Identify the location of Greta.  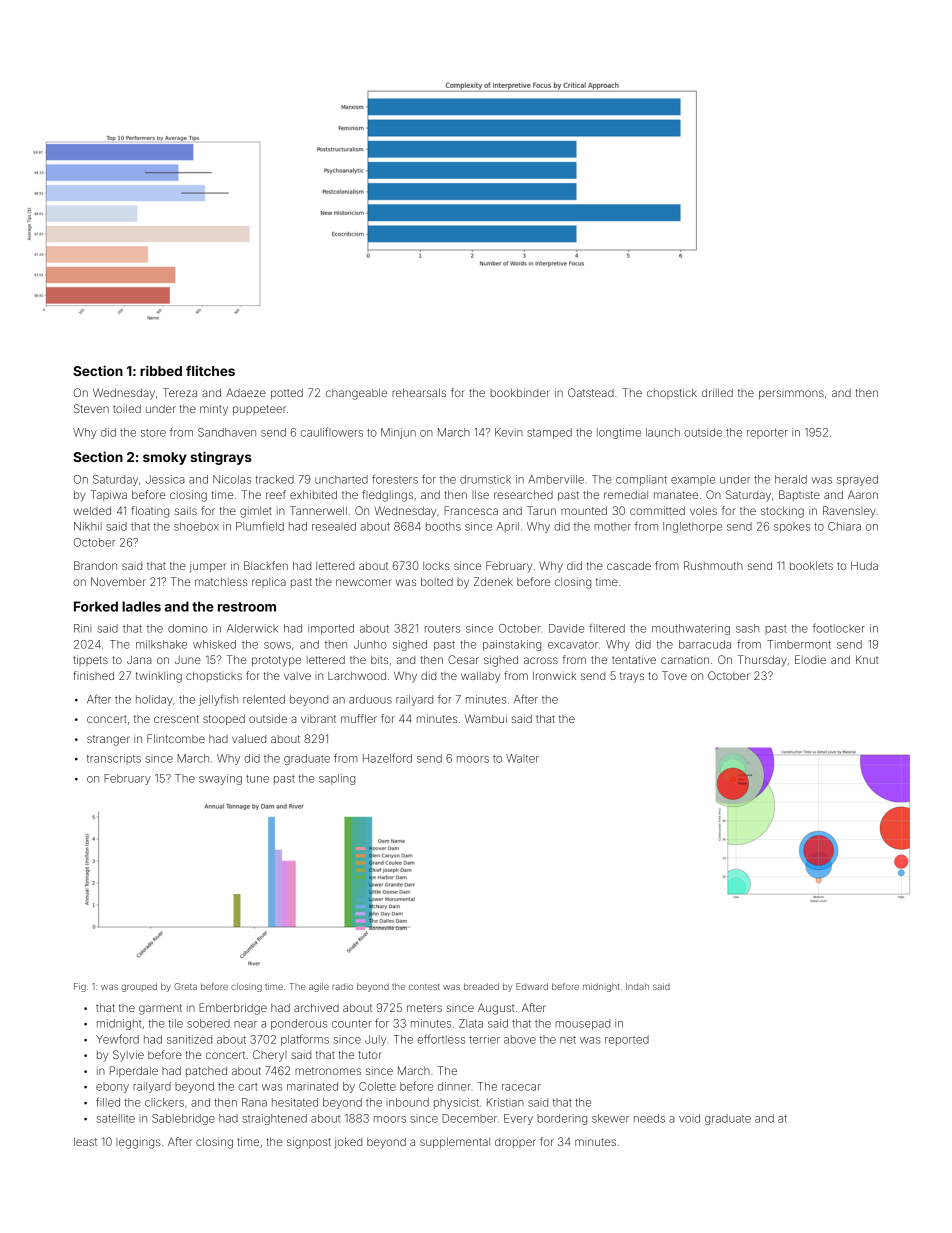
(185, 986).
